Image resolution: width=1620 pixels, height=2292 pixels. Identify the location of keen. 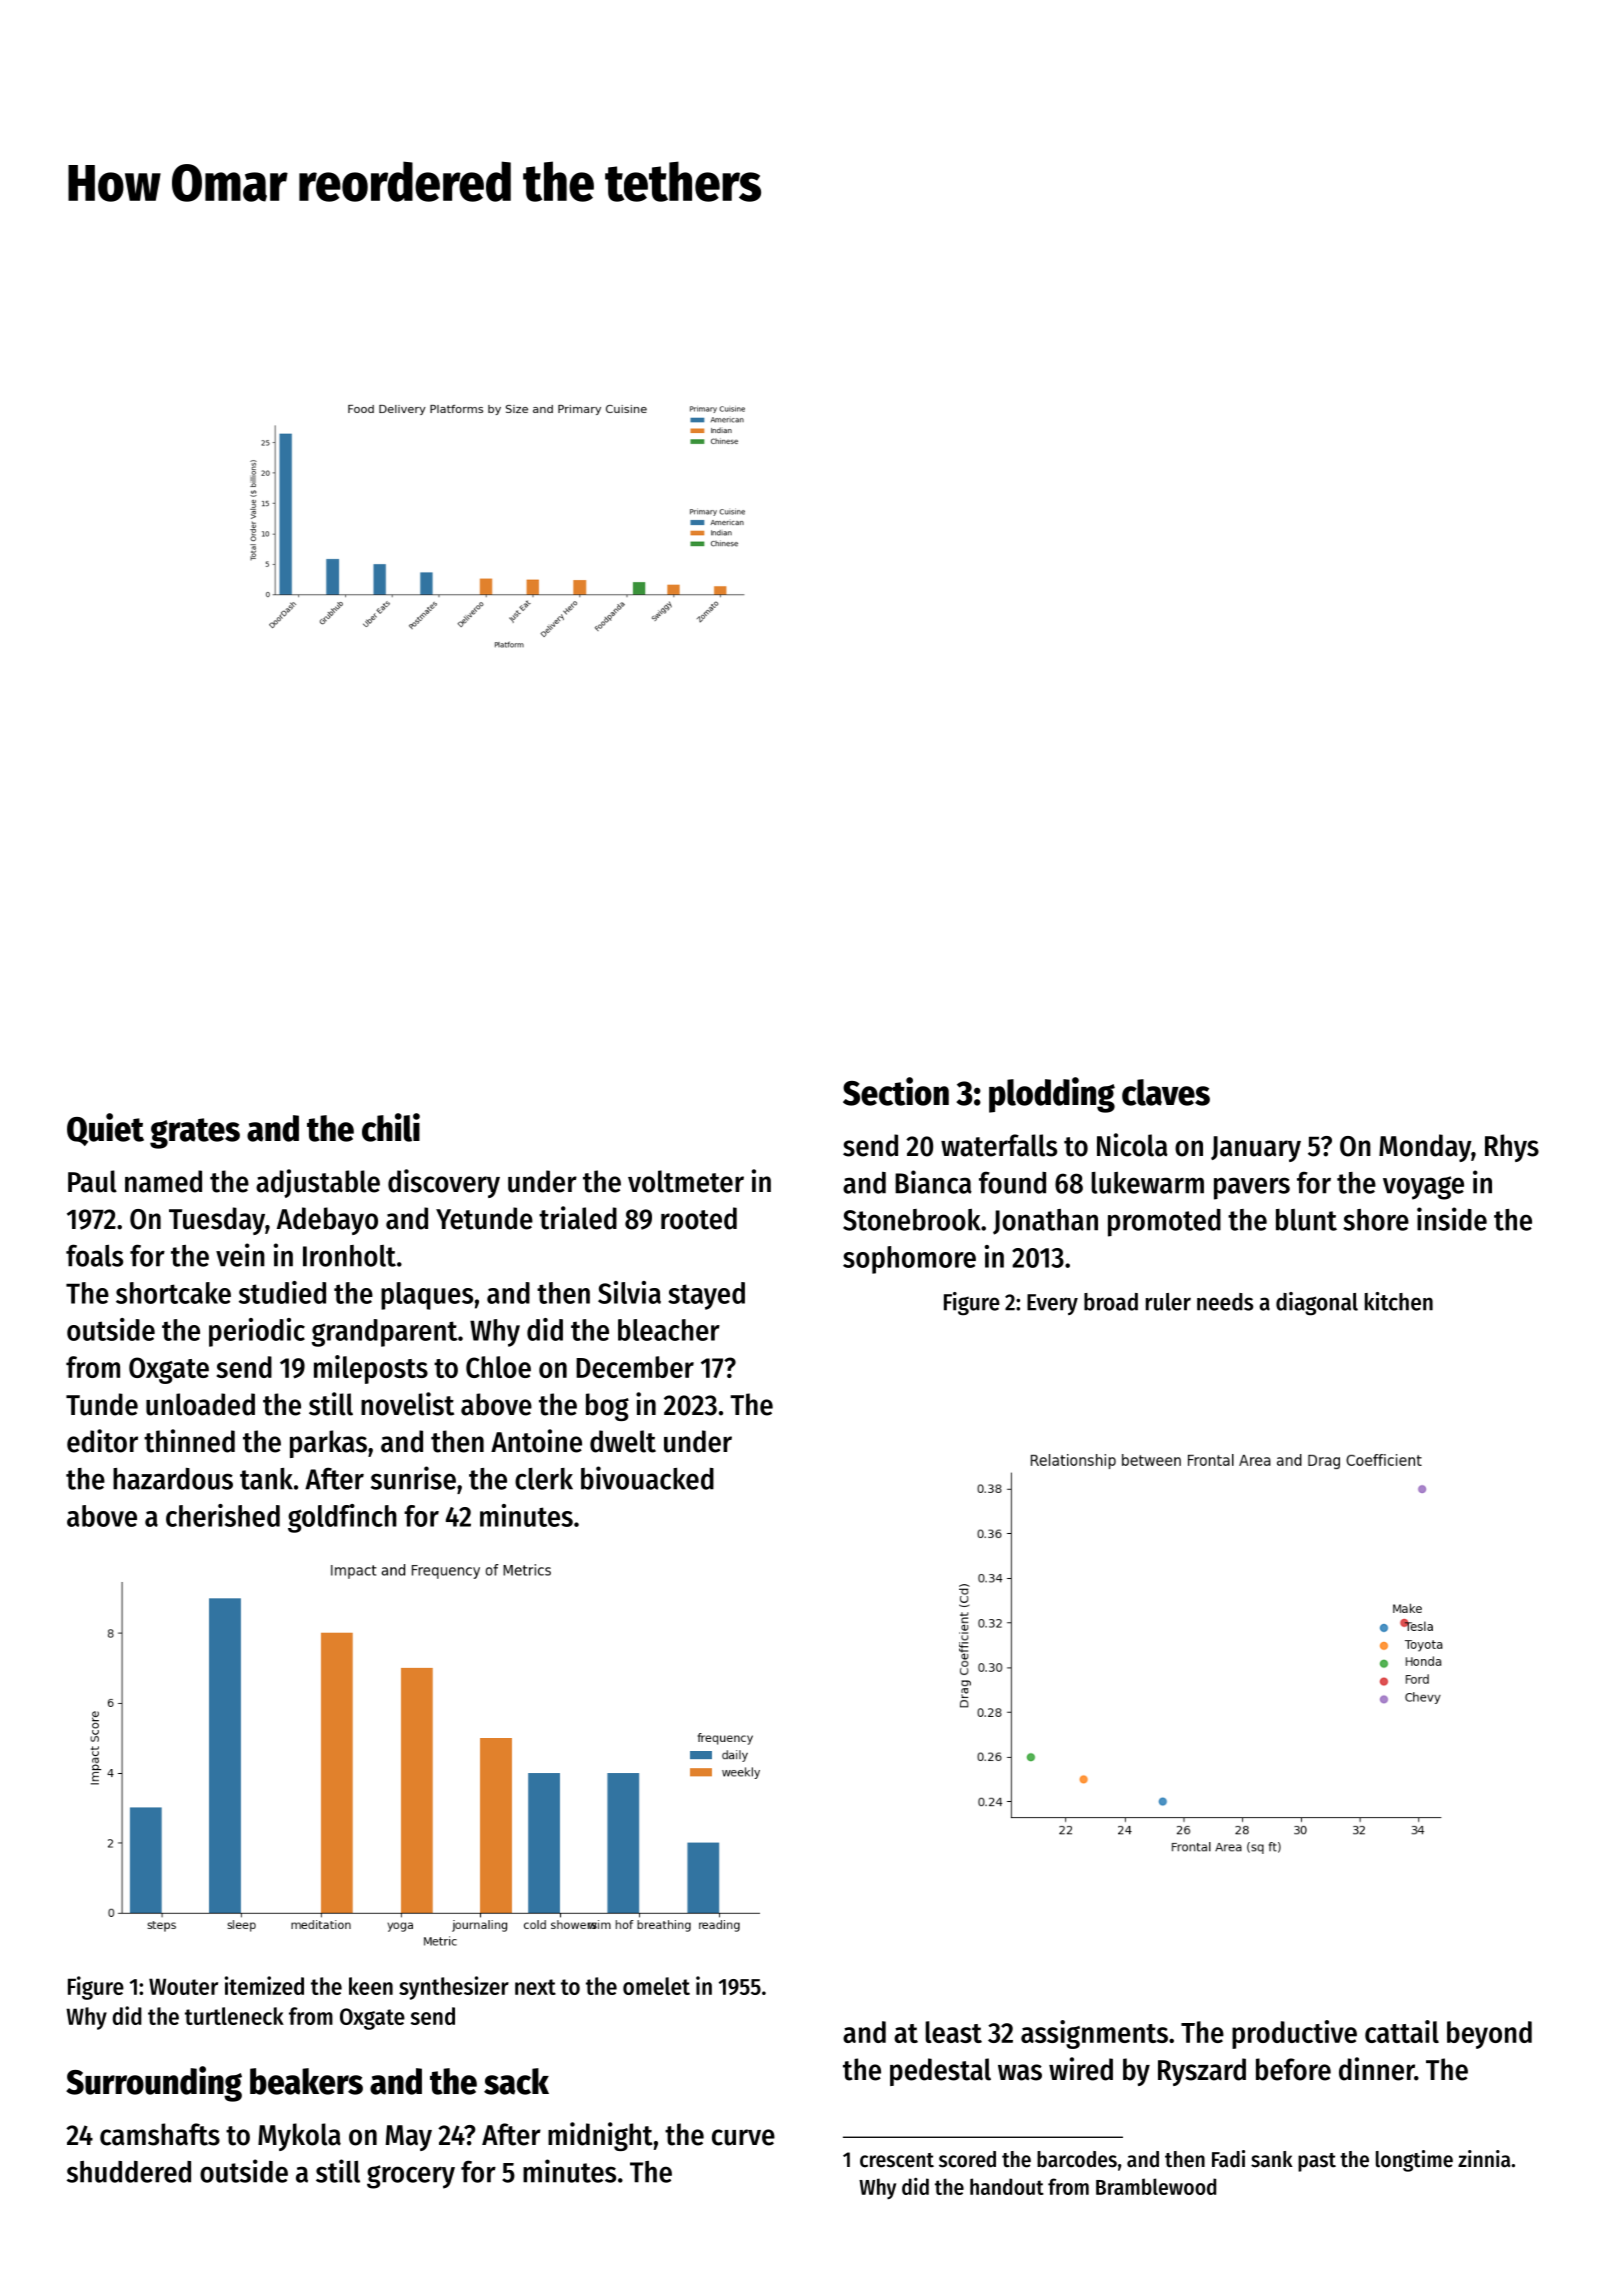
(371, 1986).
